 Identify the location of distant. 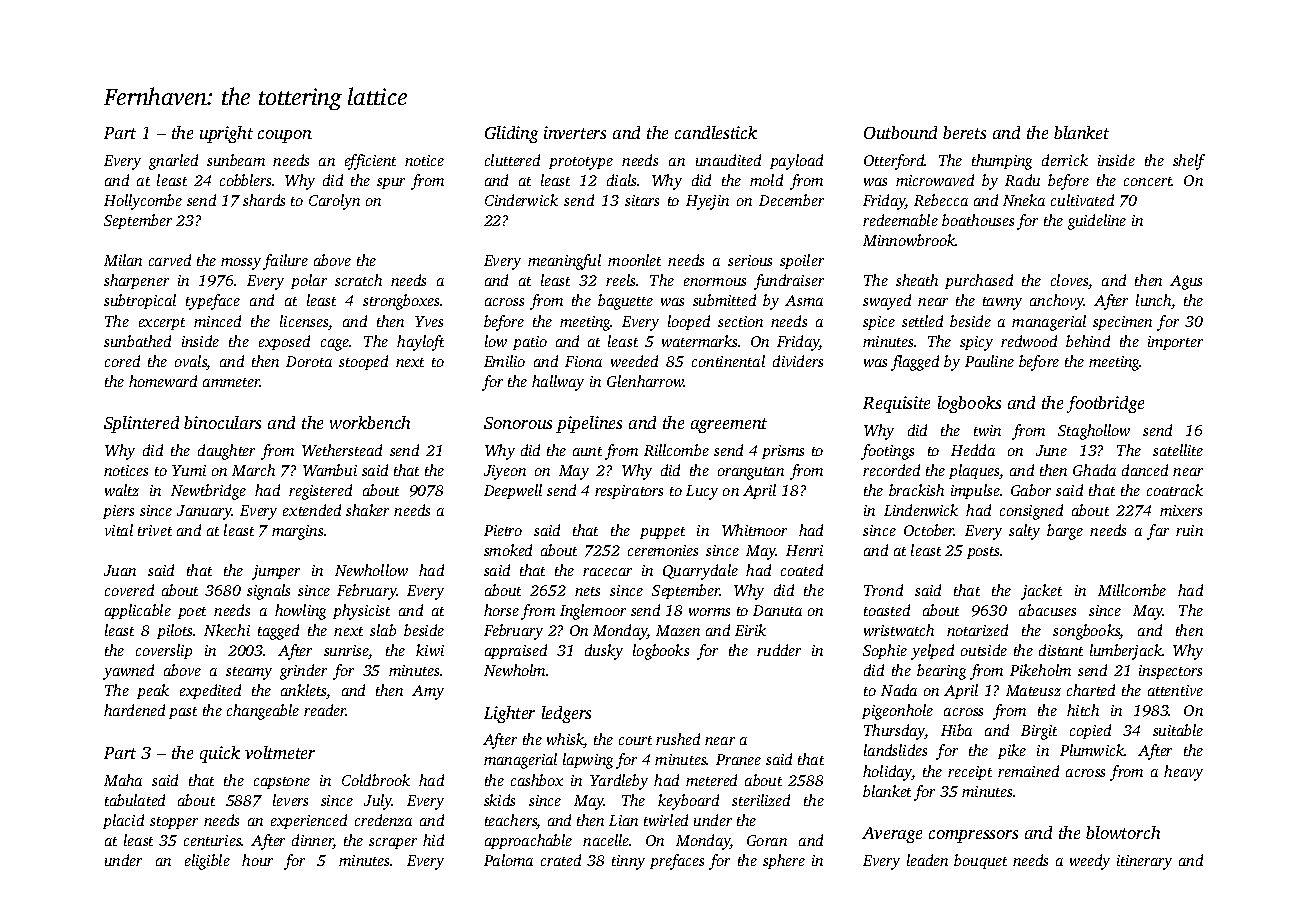
(1061, 650).
